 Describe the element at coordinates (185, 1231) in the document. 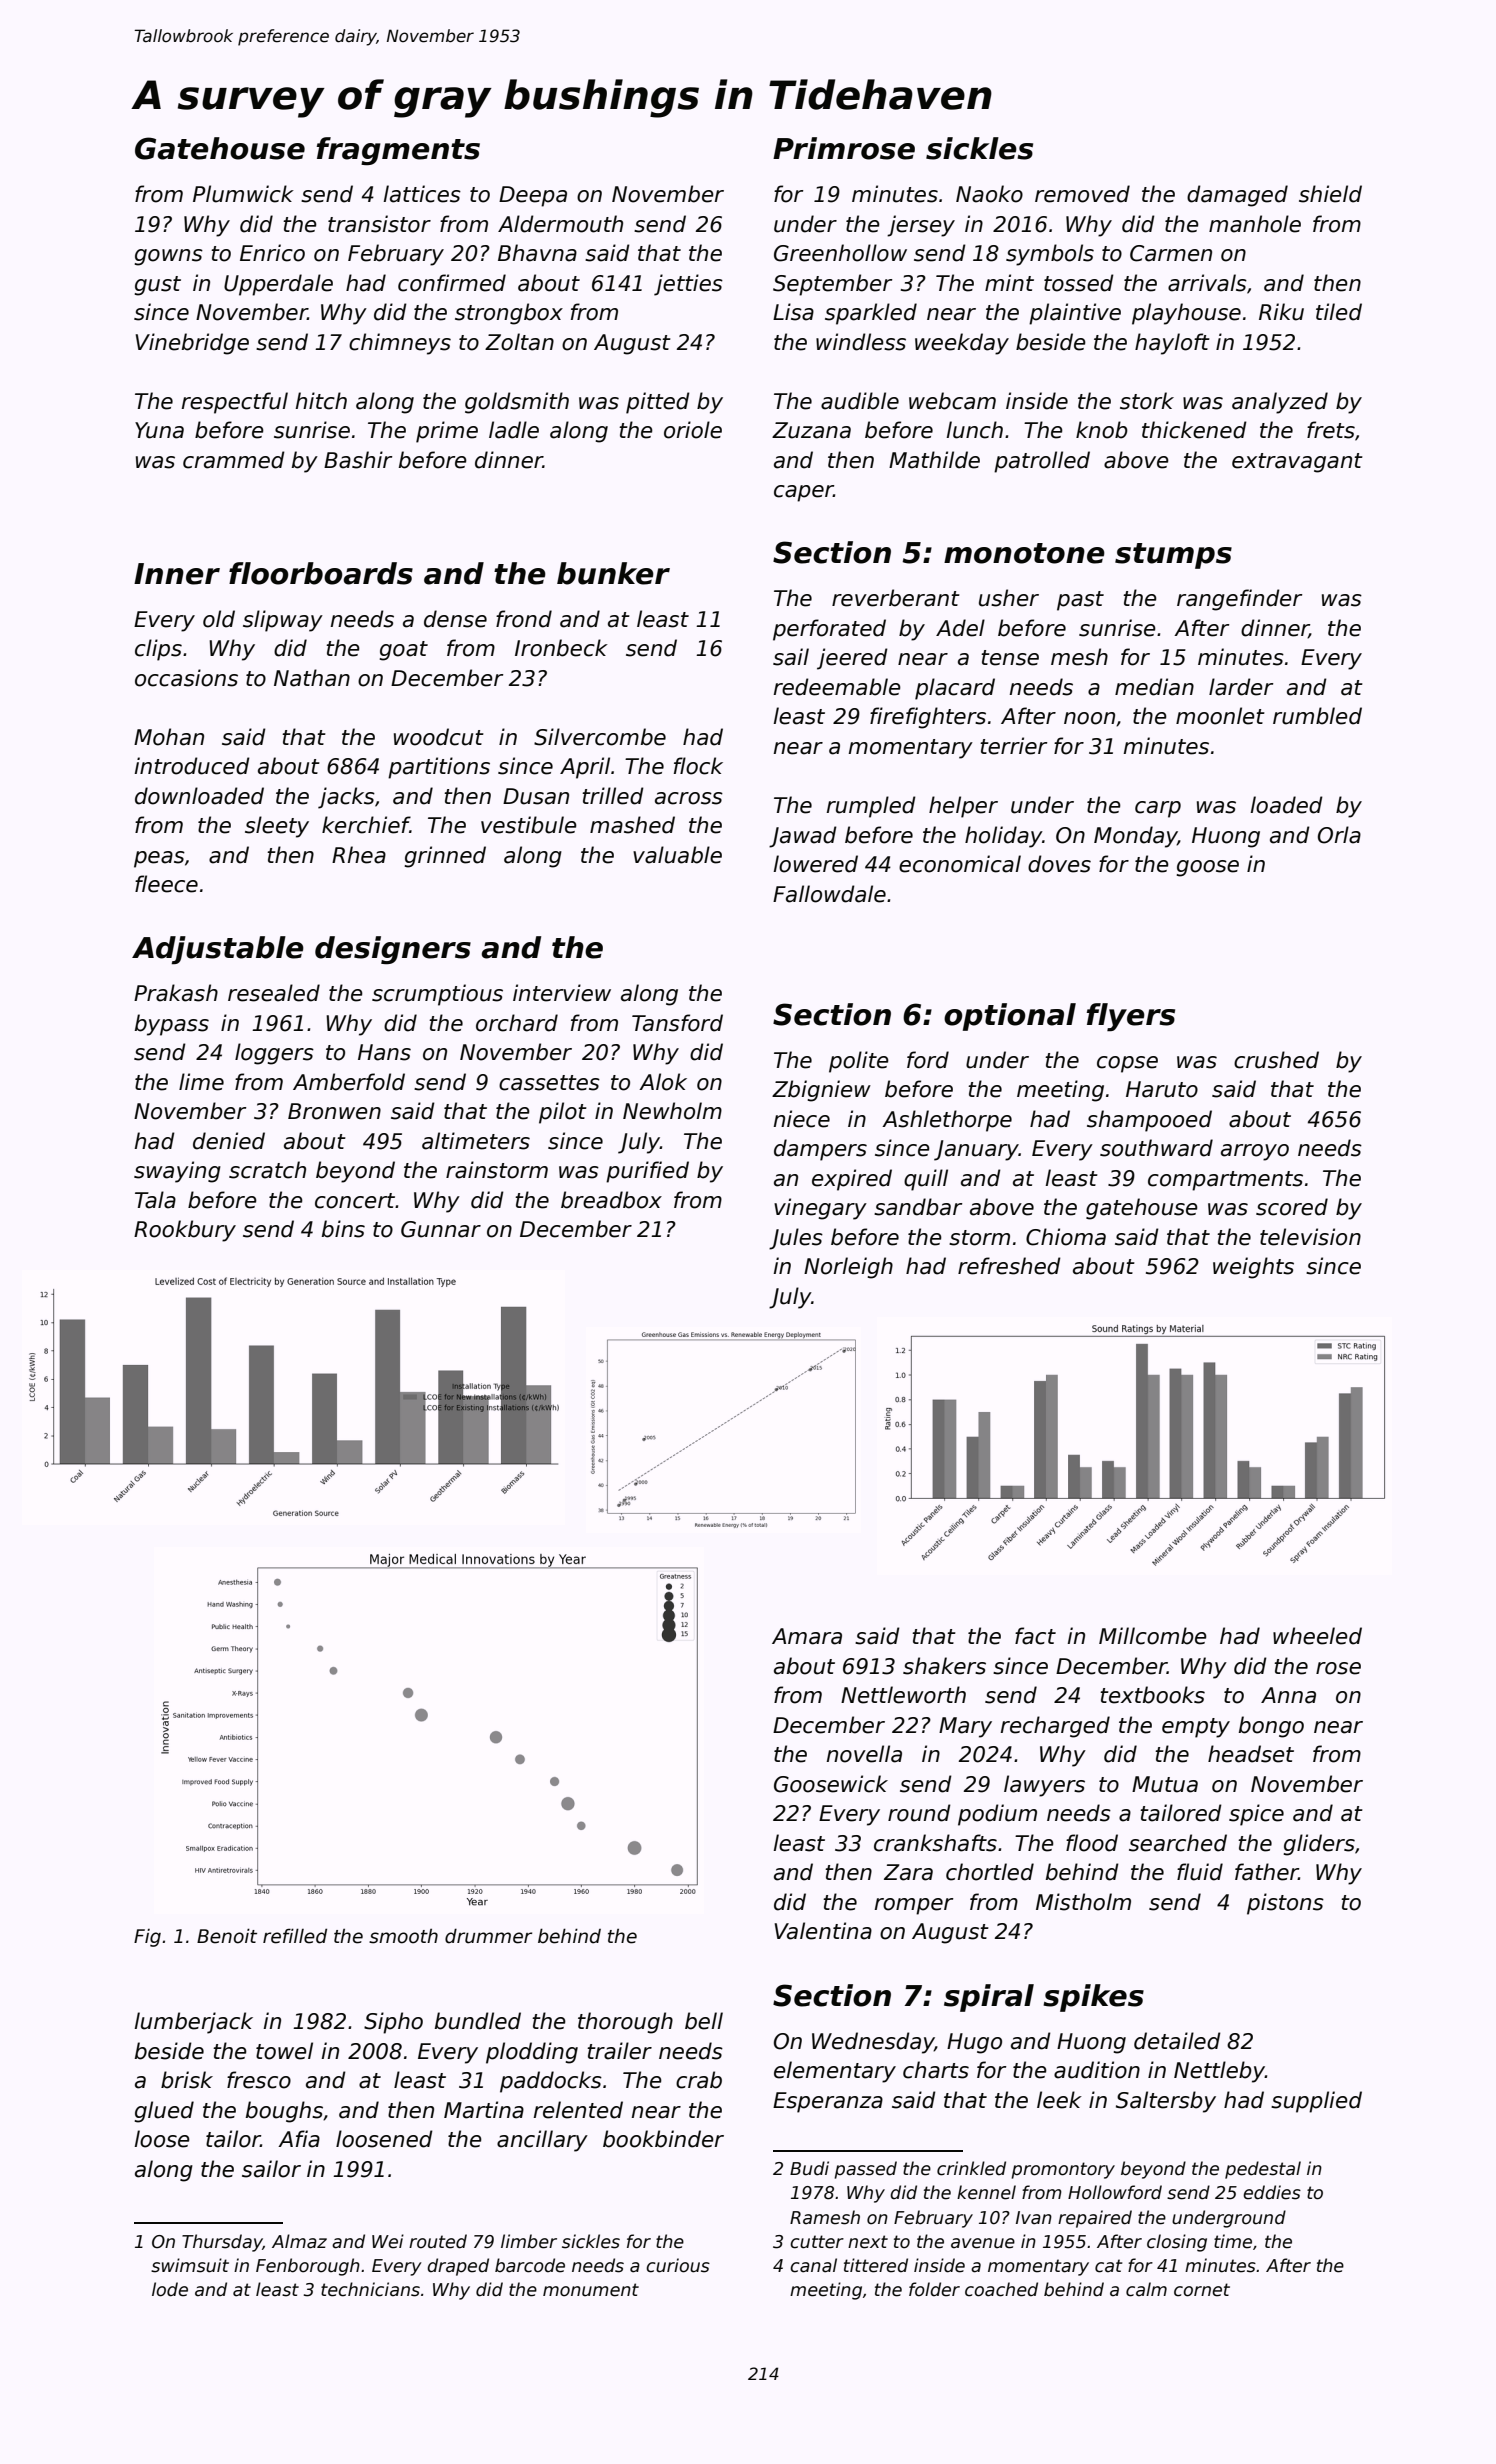

I see `Rookbury` at that location.
